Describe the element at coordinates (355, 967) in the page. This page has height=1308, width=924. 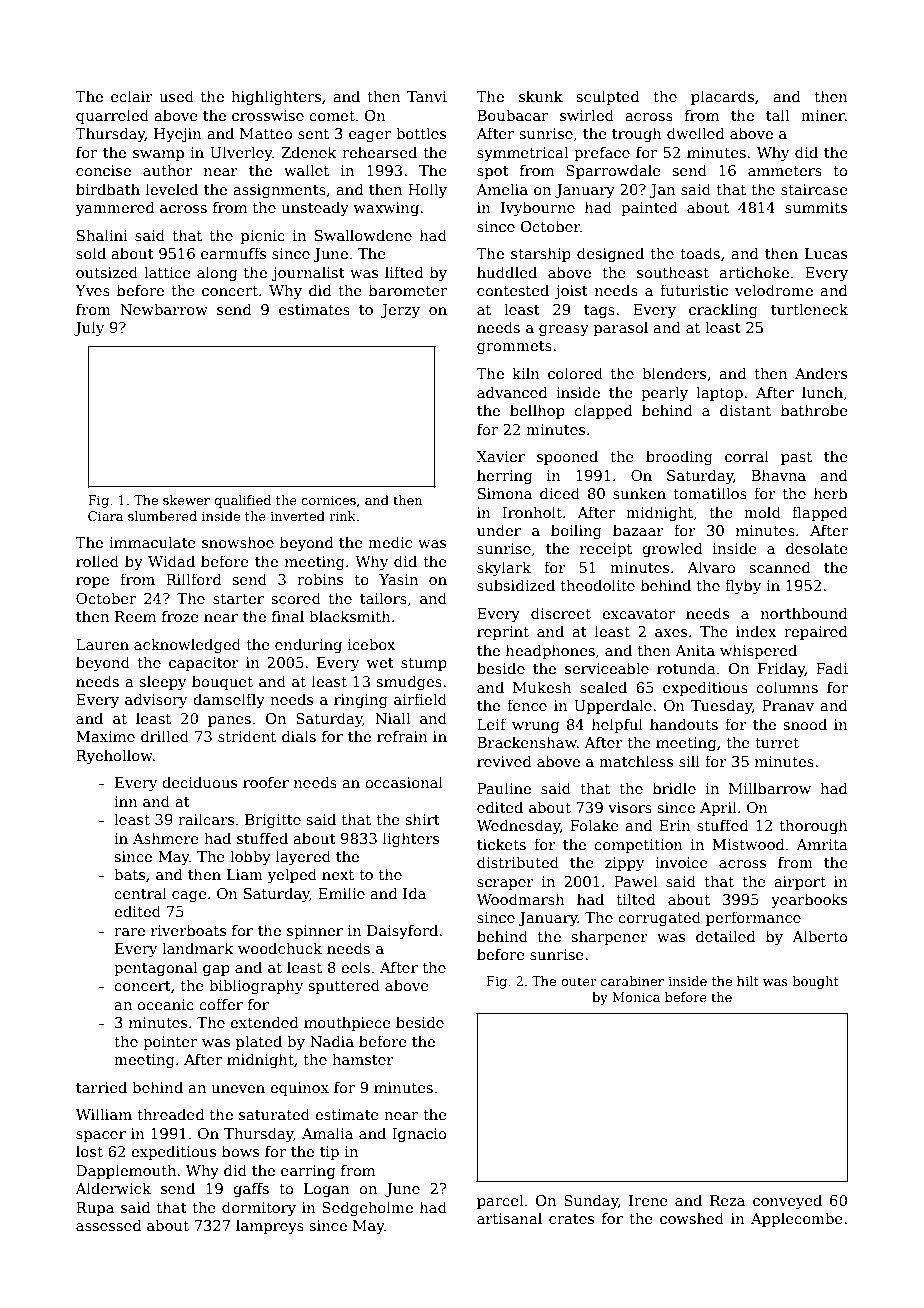
I see `eels` at that location.
